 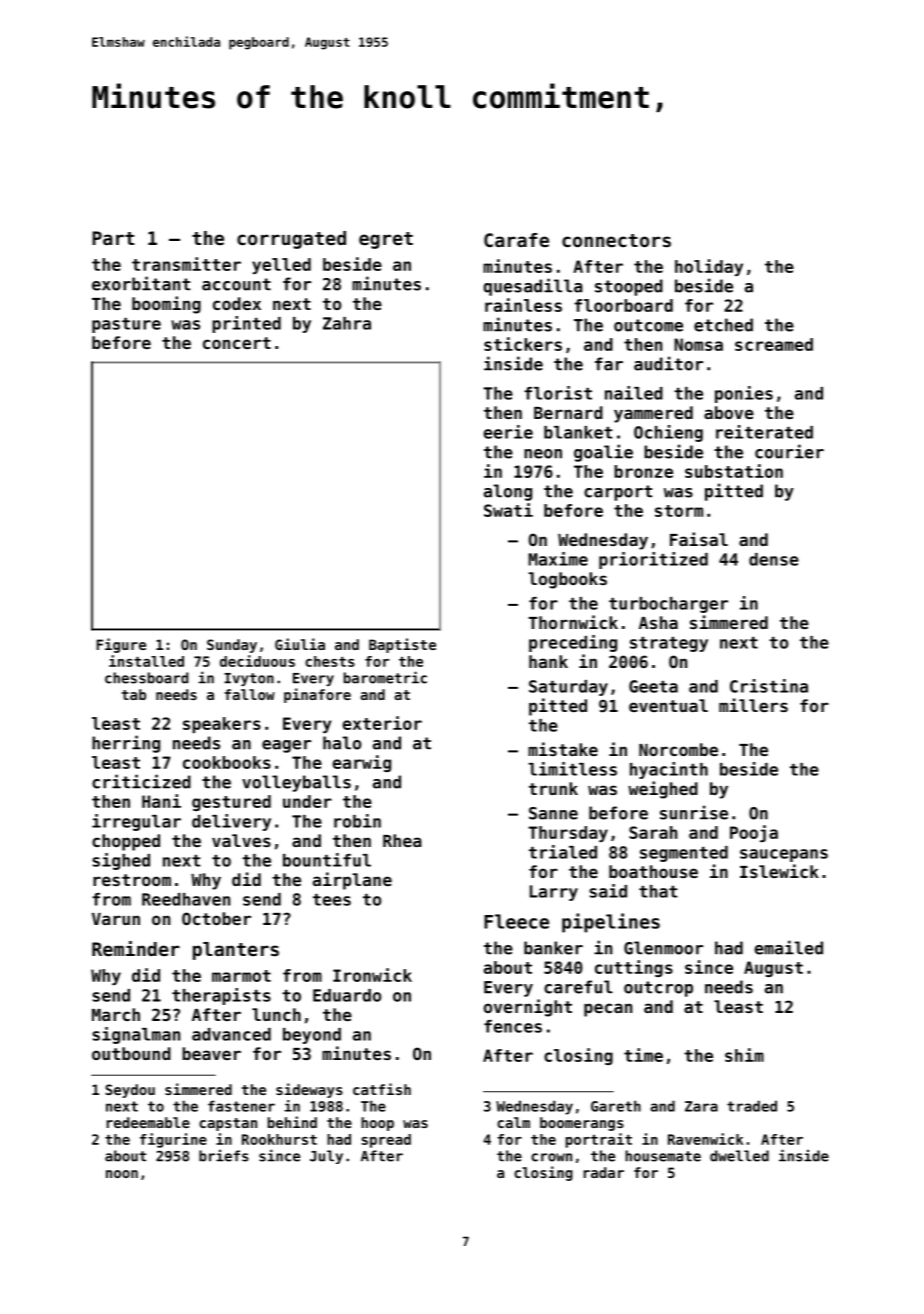 I want to click on exterior, so click(x=382, y=723).
